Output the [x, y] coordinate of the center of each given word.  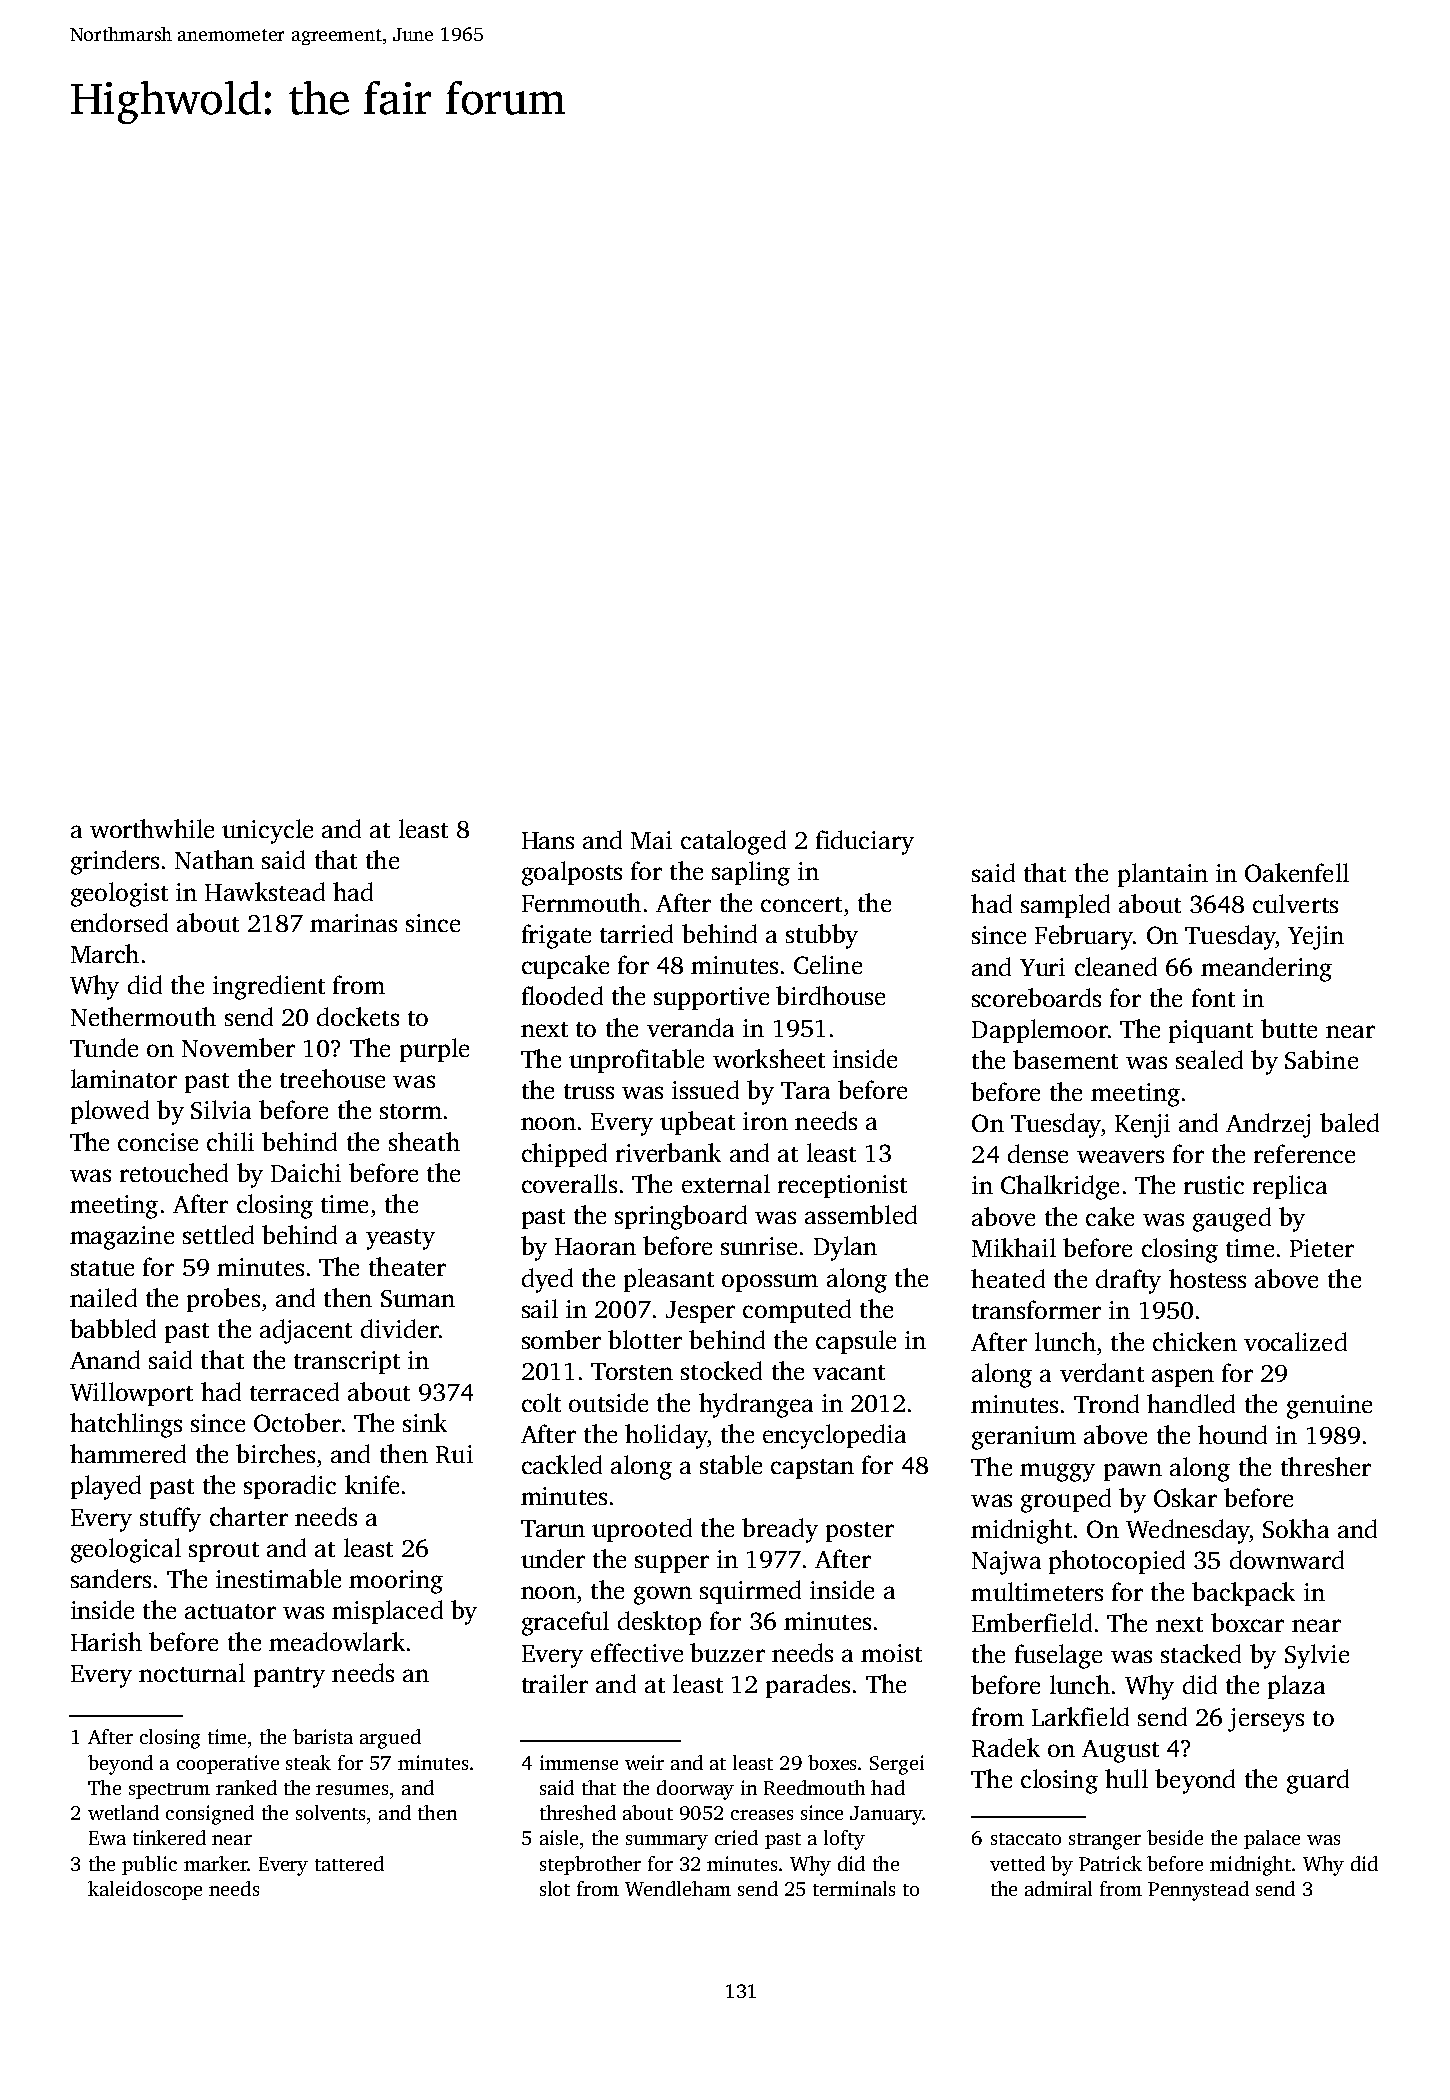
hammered [128, 1453]
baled [1349, 1122]
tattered [349, 1863]
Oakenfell [1297, 872]
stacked [1201, 1653]
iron [765, 1121]
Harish [106, 1641]
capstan [812, 1469]
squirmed [750, 1592]
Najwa [1006, 1563]
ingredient [269, 987]
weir [644, 1762]
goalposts [572, 873]
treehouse [332, 1078]
